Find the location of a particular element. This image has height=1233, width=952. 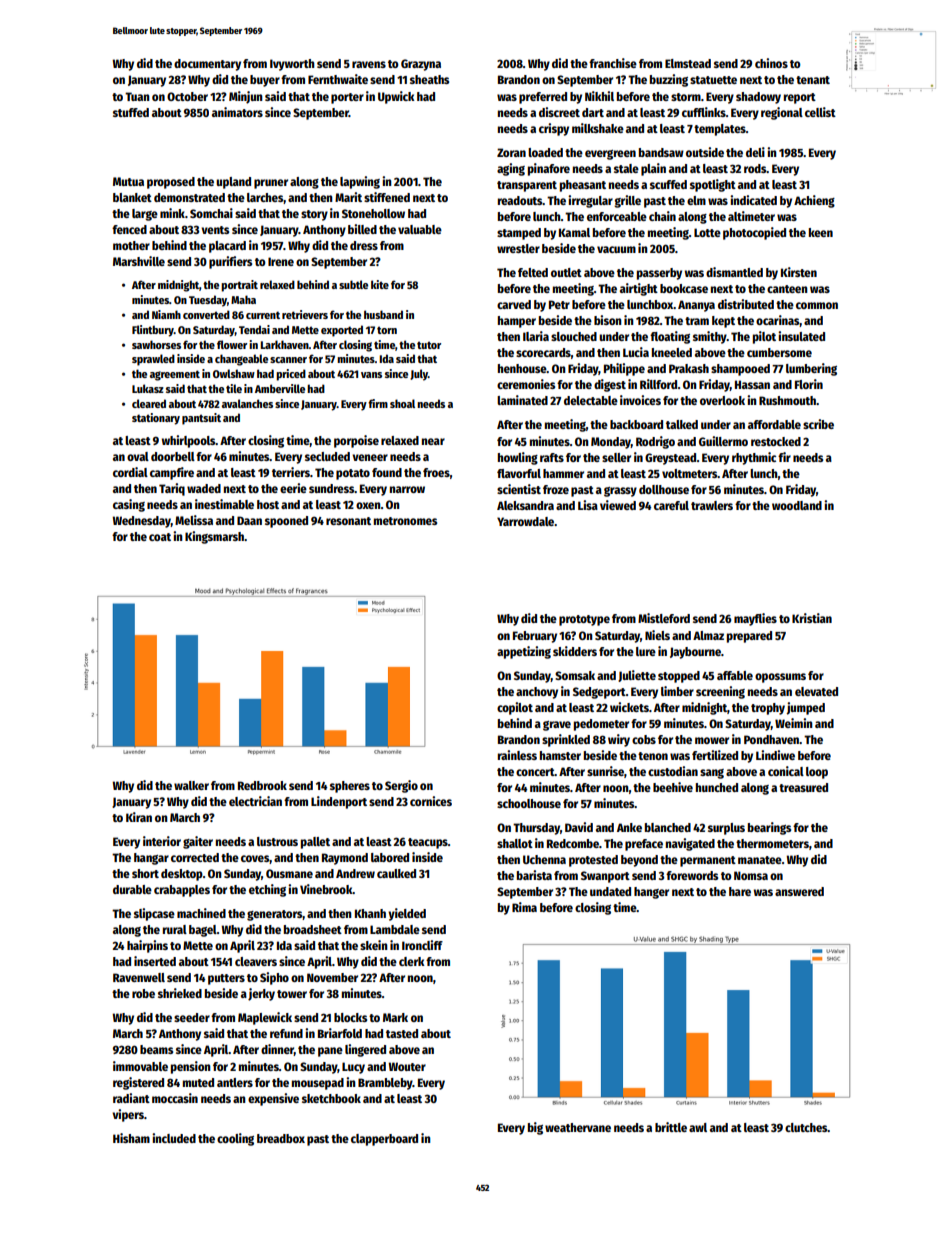

Maplewick is located at coordinates (265, 1018).
